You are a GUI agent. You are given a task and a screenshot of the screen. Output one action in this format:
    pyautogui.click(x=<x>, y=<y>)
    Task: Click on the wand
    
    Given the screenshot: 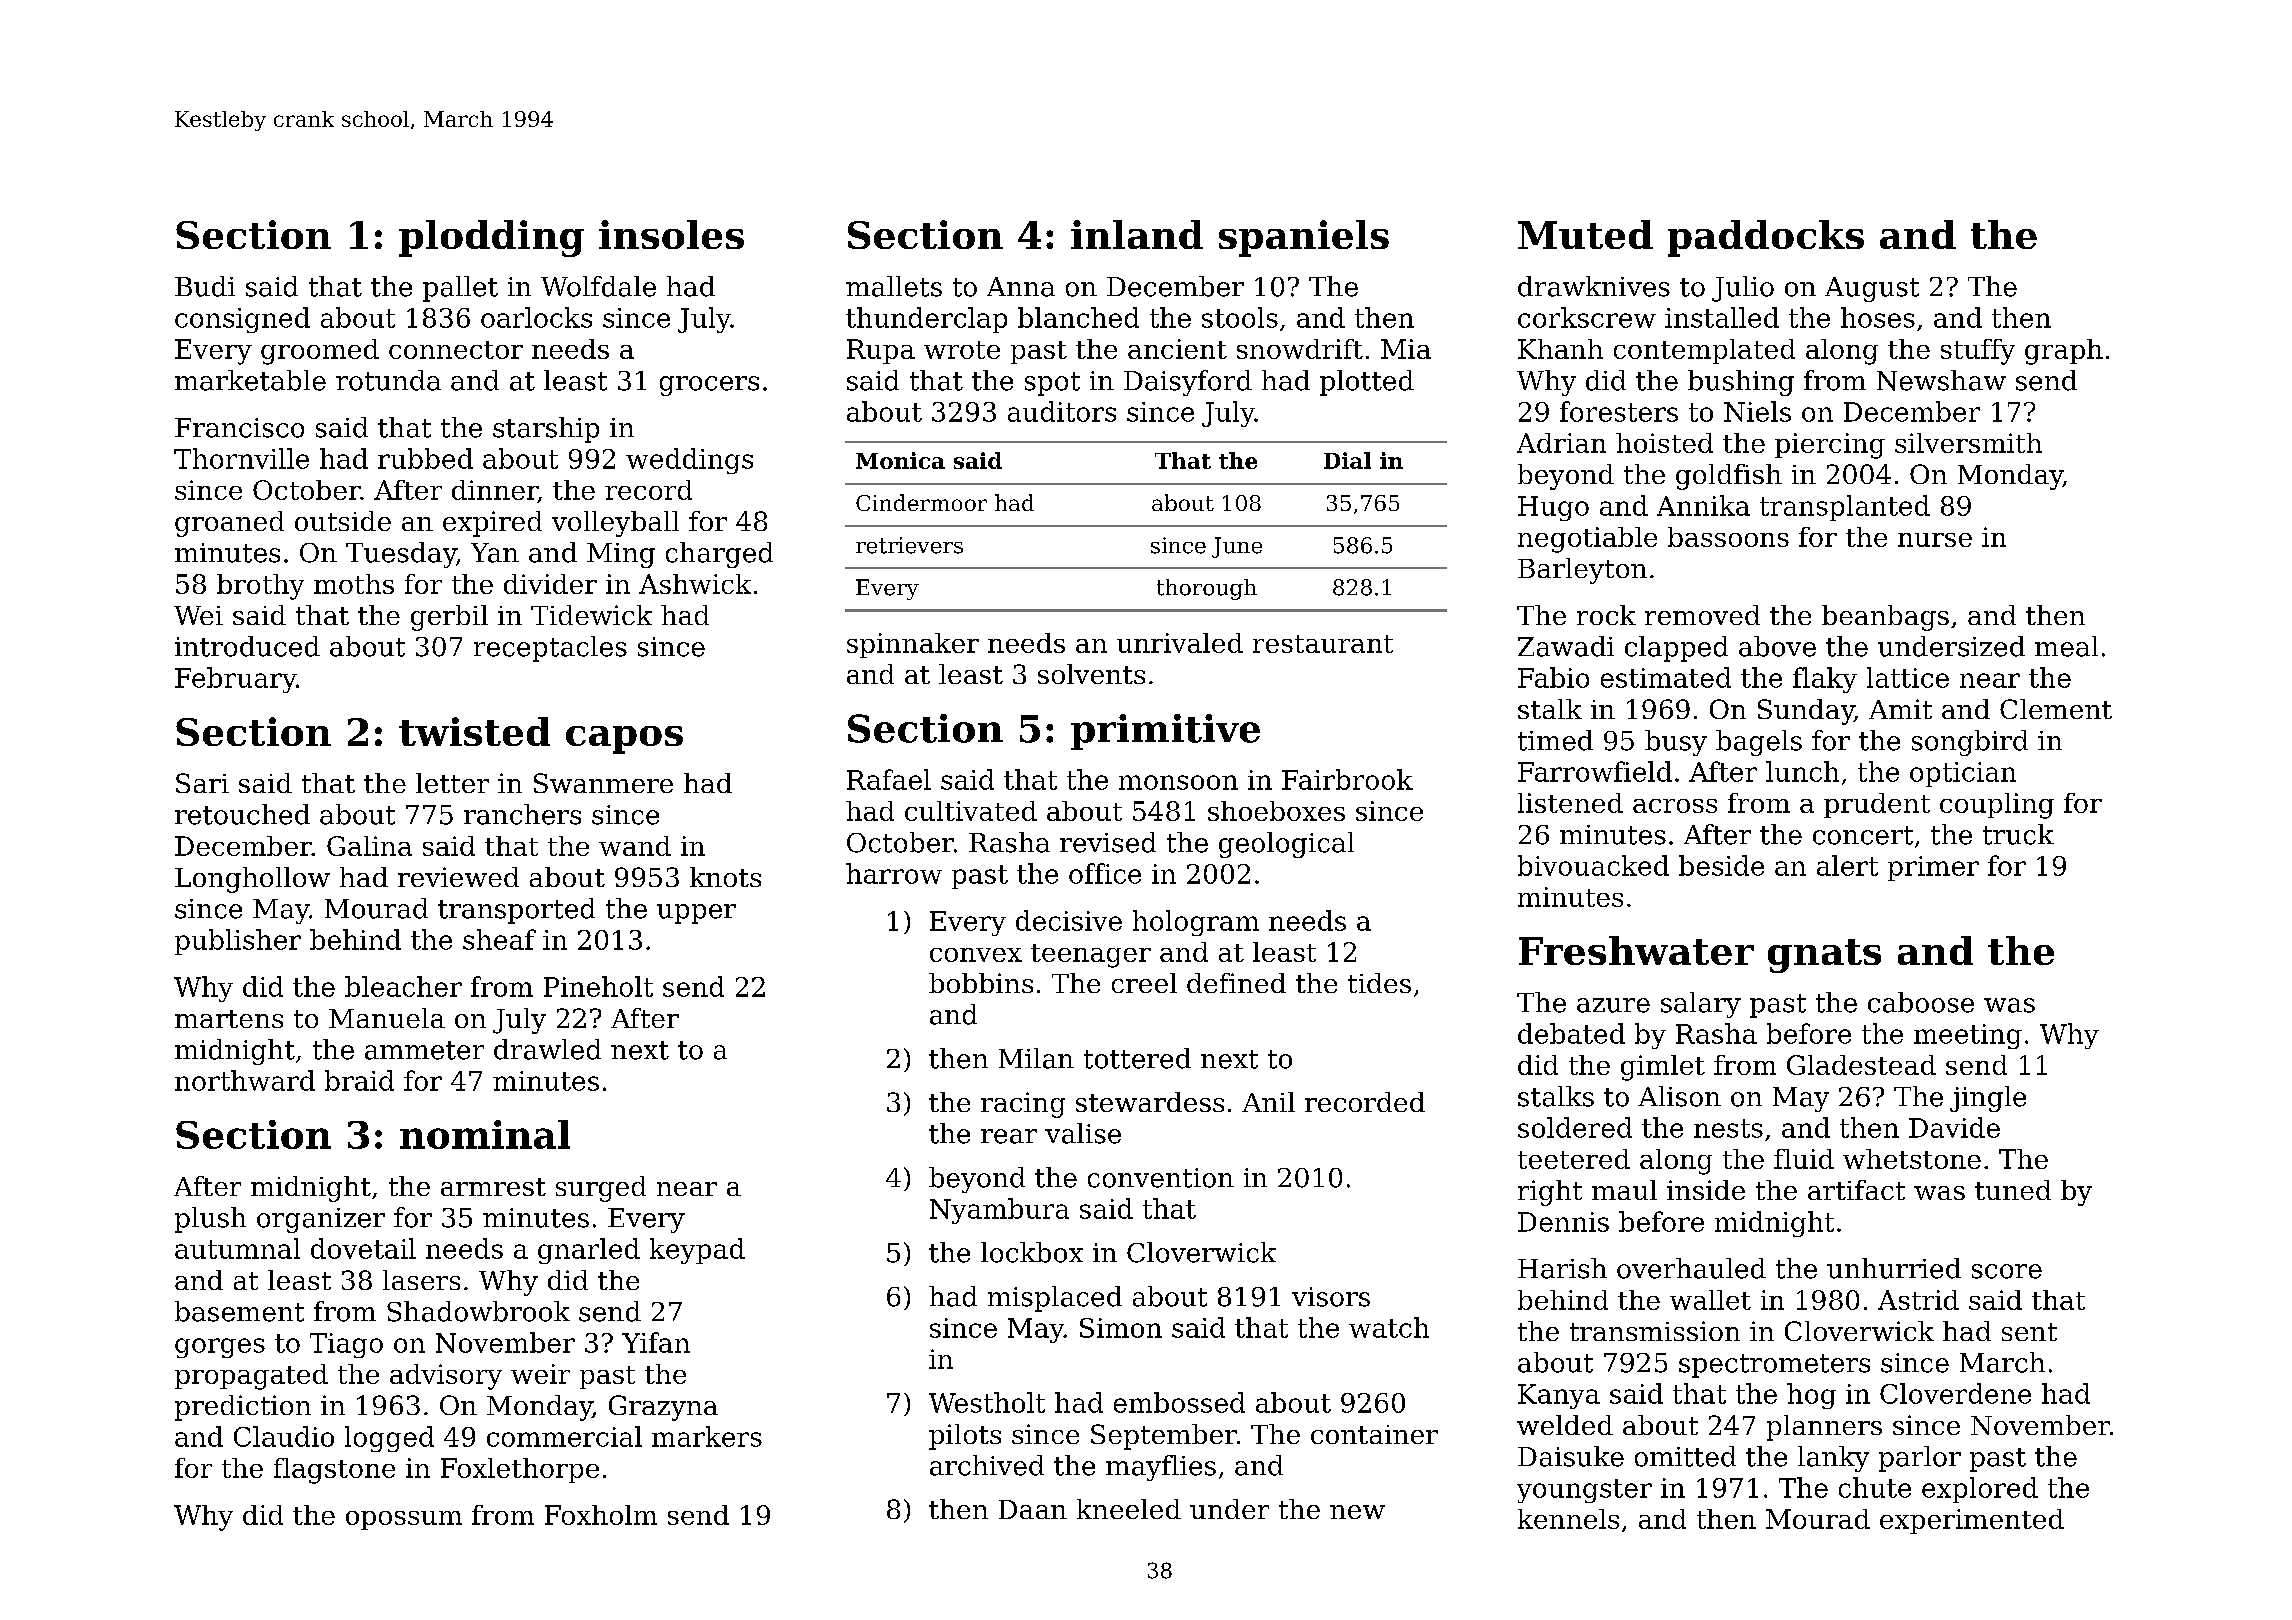 What is the action you would take?
    pyautogui.click(x=635, y=846)
